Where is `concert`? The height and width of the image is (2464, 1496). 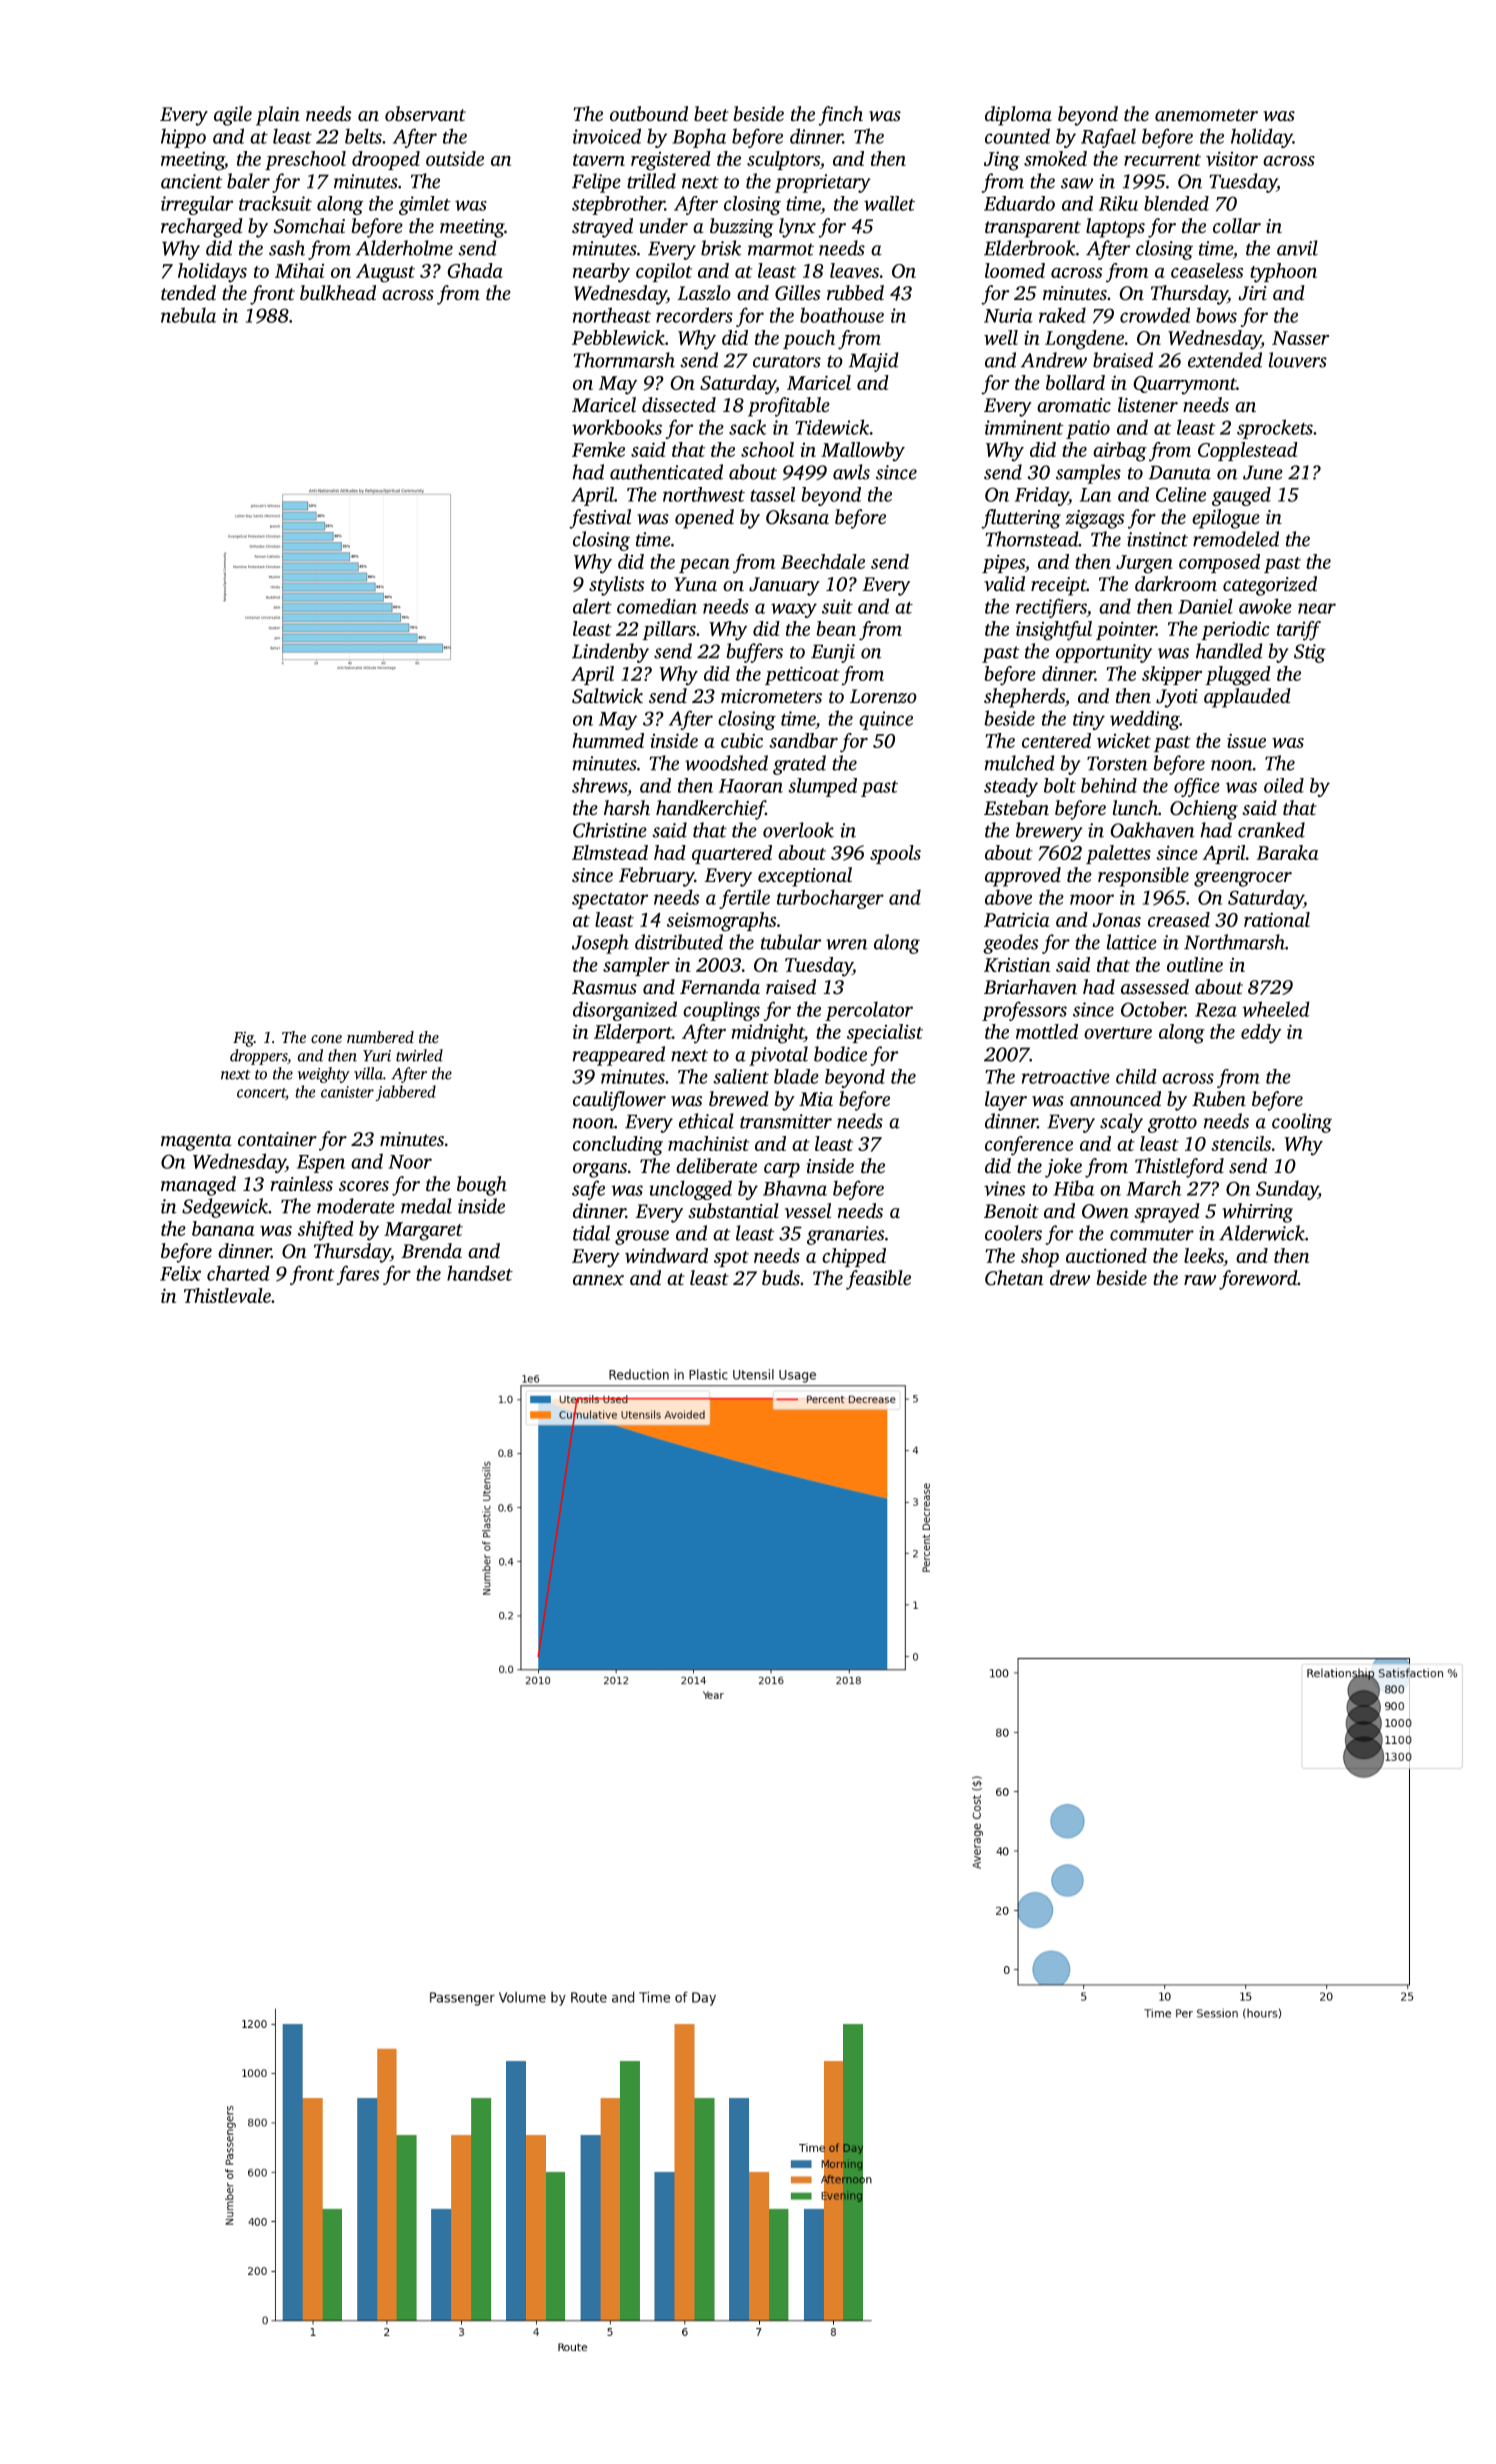 concert is located at coordinates (261, 1094).
